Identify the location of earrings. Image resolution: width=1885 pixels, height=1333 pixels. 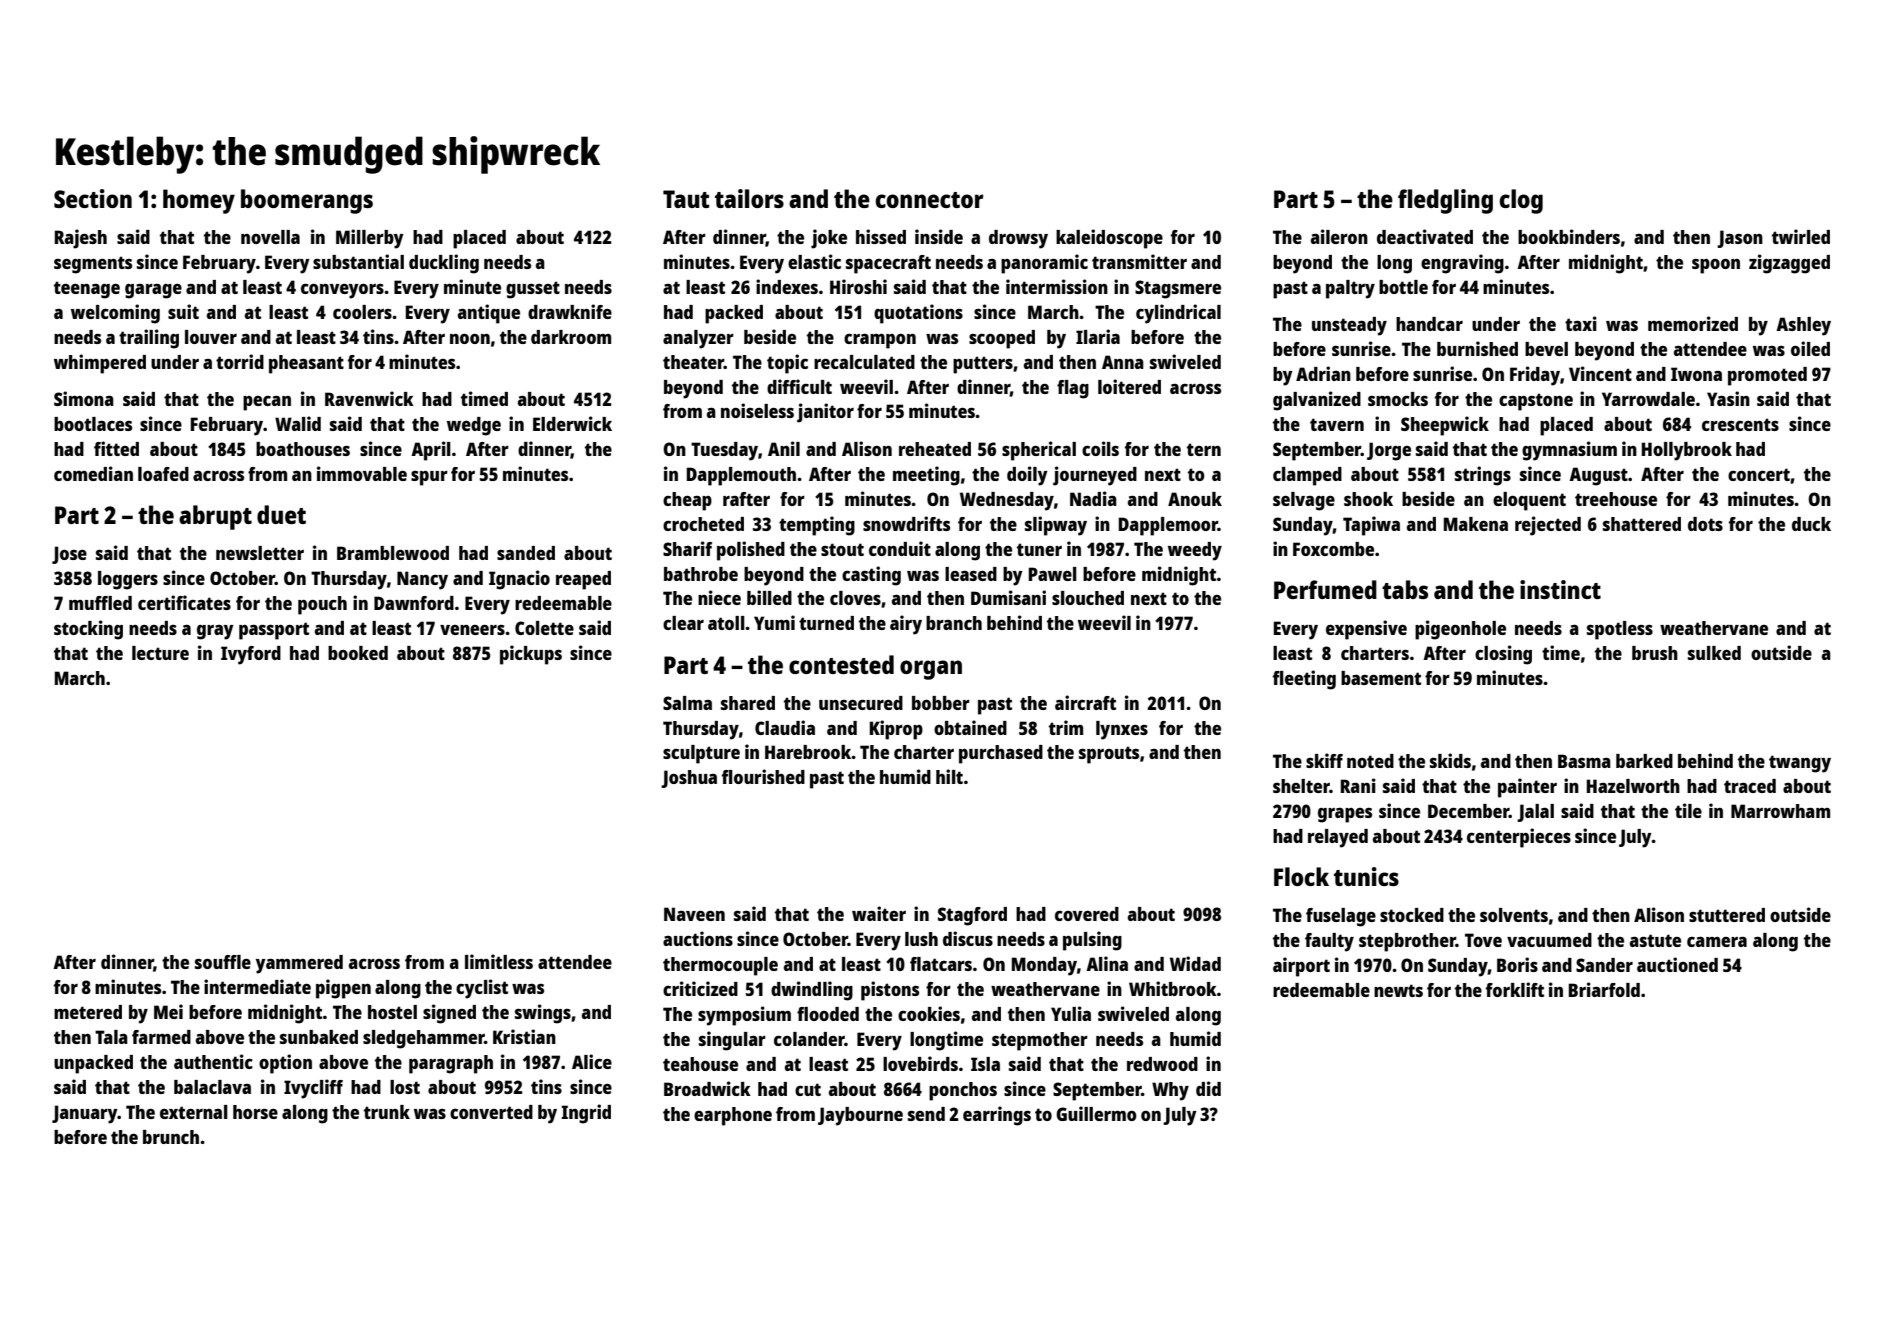
(997, 1116).
